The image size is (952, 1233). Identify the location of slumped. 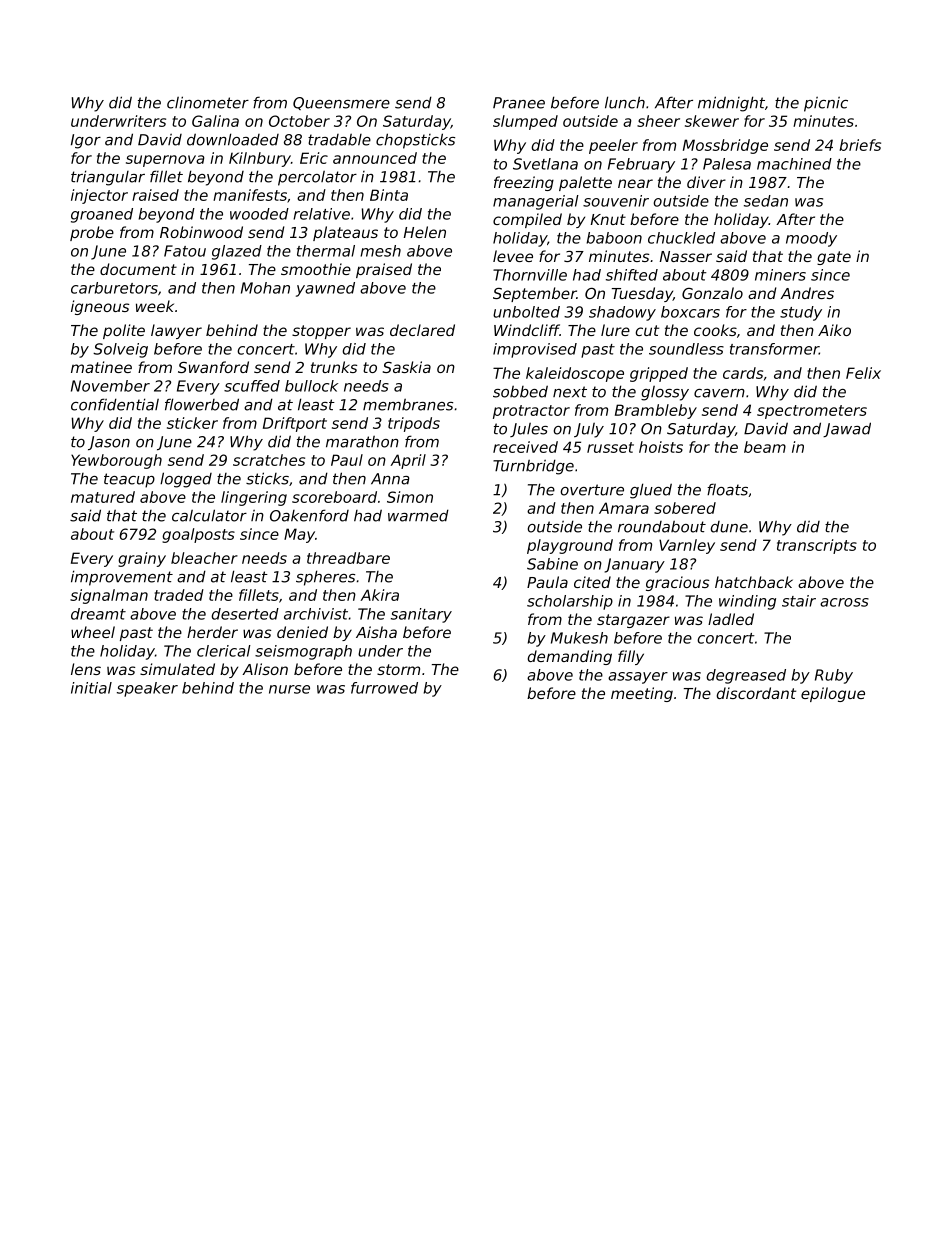
(525, 122).
